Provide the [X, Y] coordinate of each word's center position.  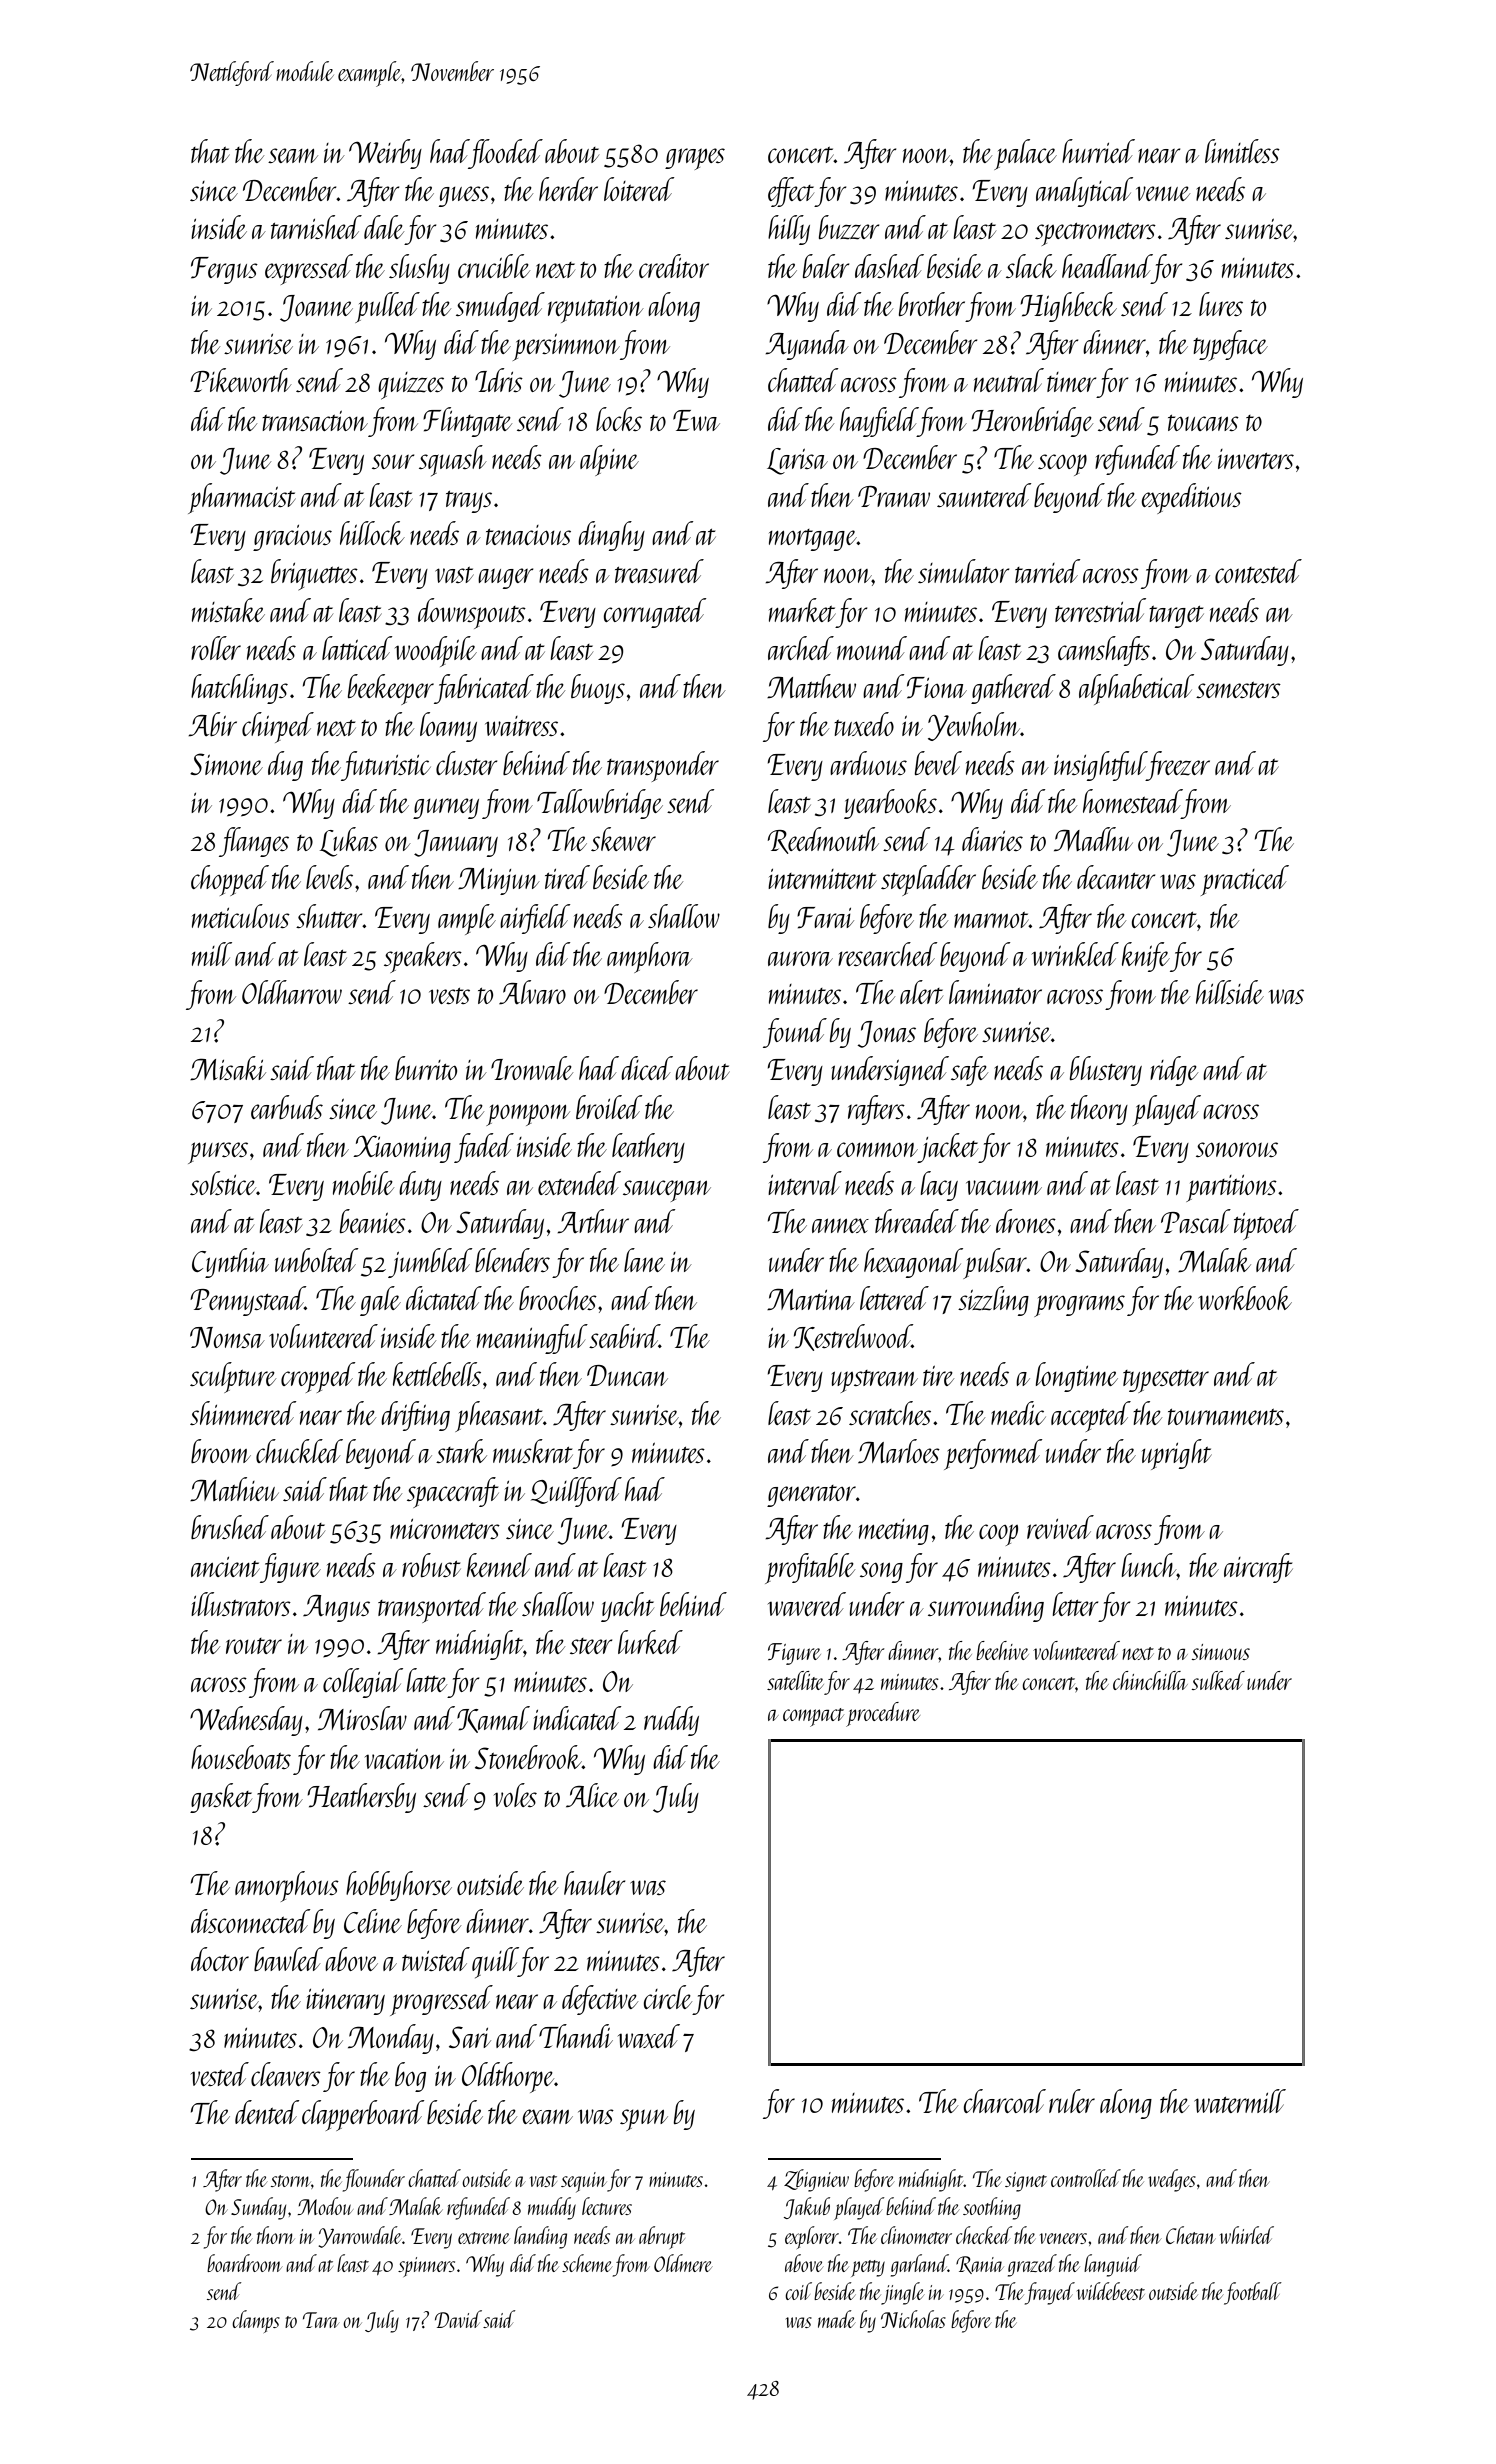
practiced [1245, 880]
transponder [663, 766]
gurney [446, 808]
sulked [1218, 1680]
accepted [1091, 1416]
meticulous [241, 916]
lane [644, 1260]
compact [813, 1717]
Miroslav [362, 1718]
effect [791, 192]
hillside [1230, 992]
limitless [1242, 151]
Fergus [224, 270]
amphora [650, 957]
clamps [256, 2321]
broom [221, 1451]
